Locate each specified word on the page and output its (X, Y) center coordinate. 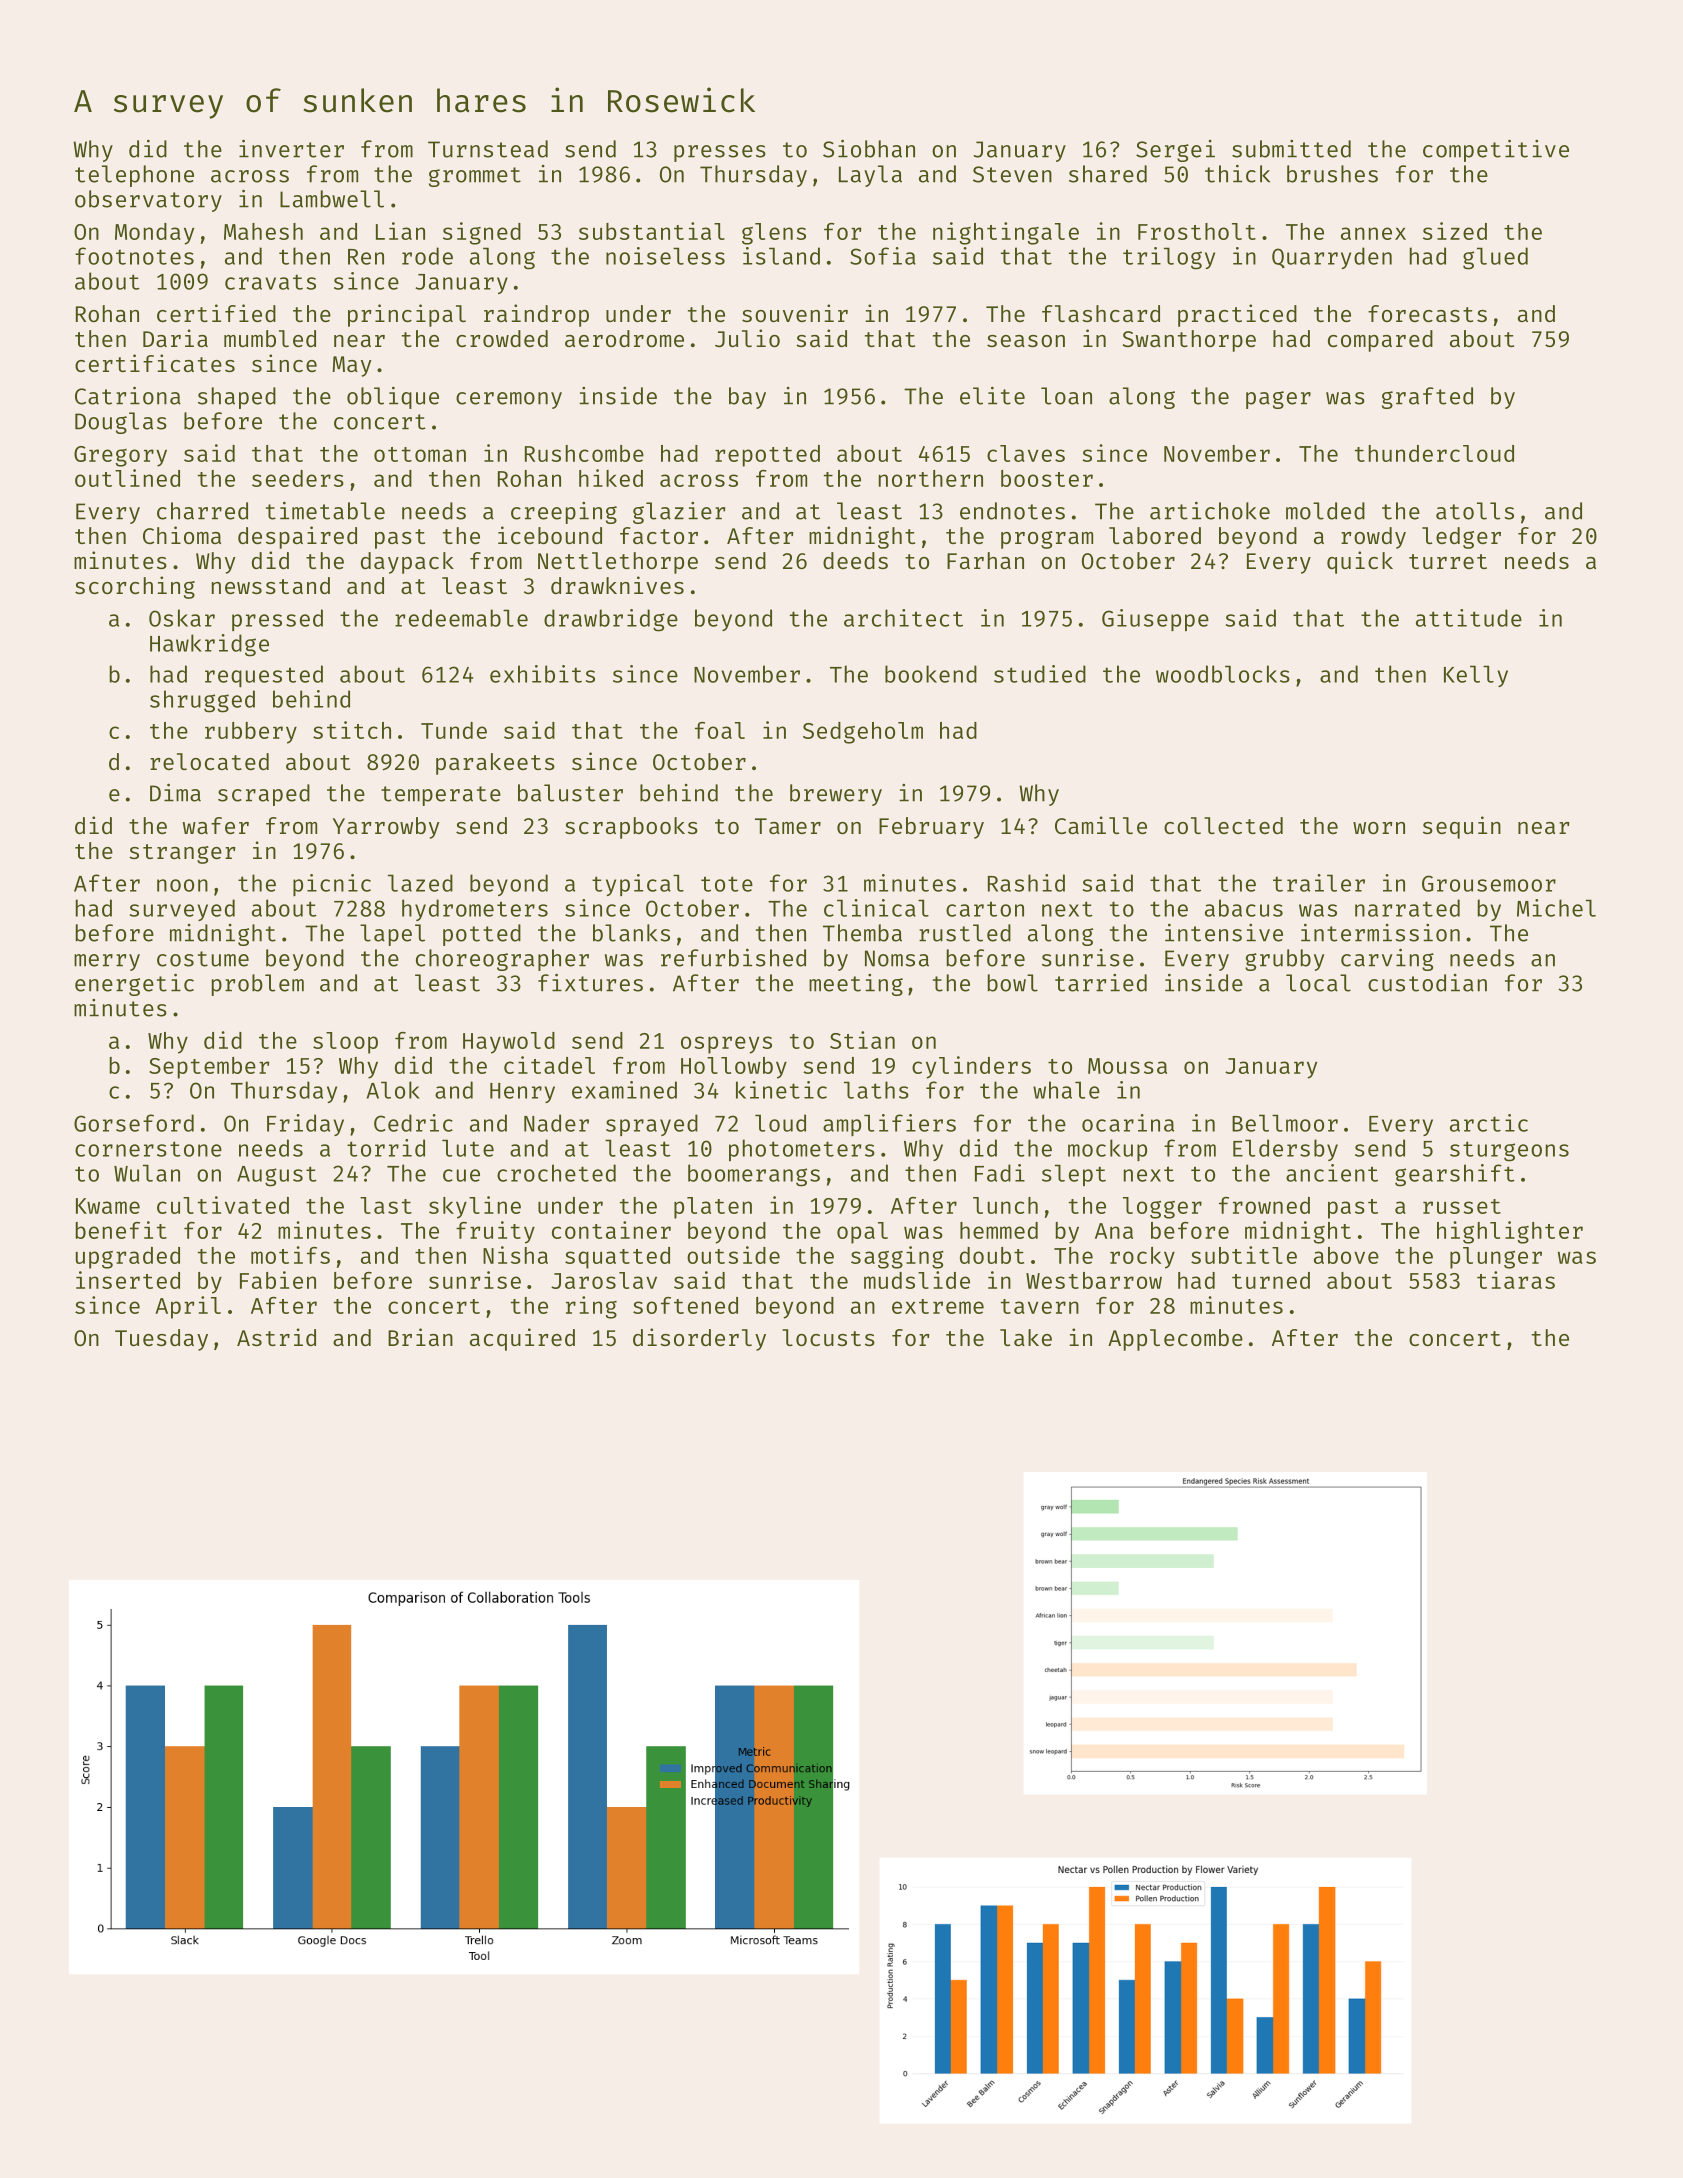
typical (638, 885)
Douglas (121, 423)
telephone (134, 176)
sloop (345, 1043)
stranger (182, 854)
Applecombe (1175, 1340)
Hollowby (734, 1068)
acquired (522, 1339)
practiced (1237, 315)
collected (1223, 825)
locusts (828, 1337)
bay (747, 398)
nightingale (1006, 233)
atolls (1475, 511)
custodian (1427, 983)
